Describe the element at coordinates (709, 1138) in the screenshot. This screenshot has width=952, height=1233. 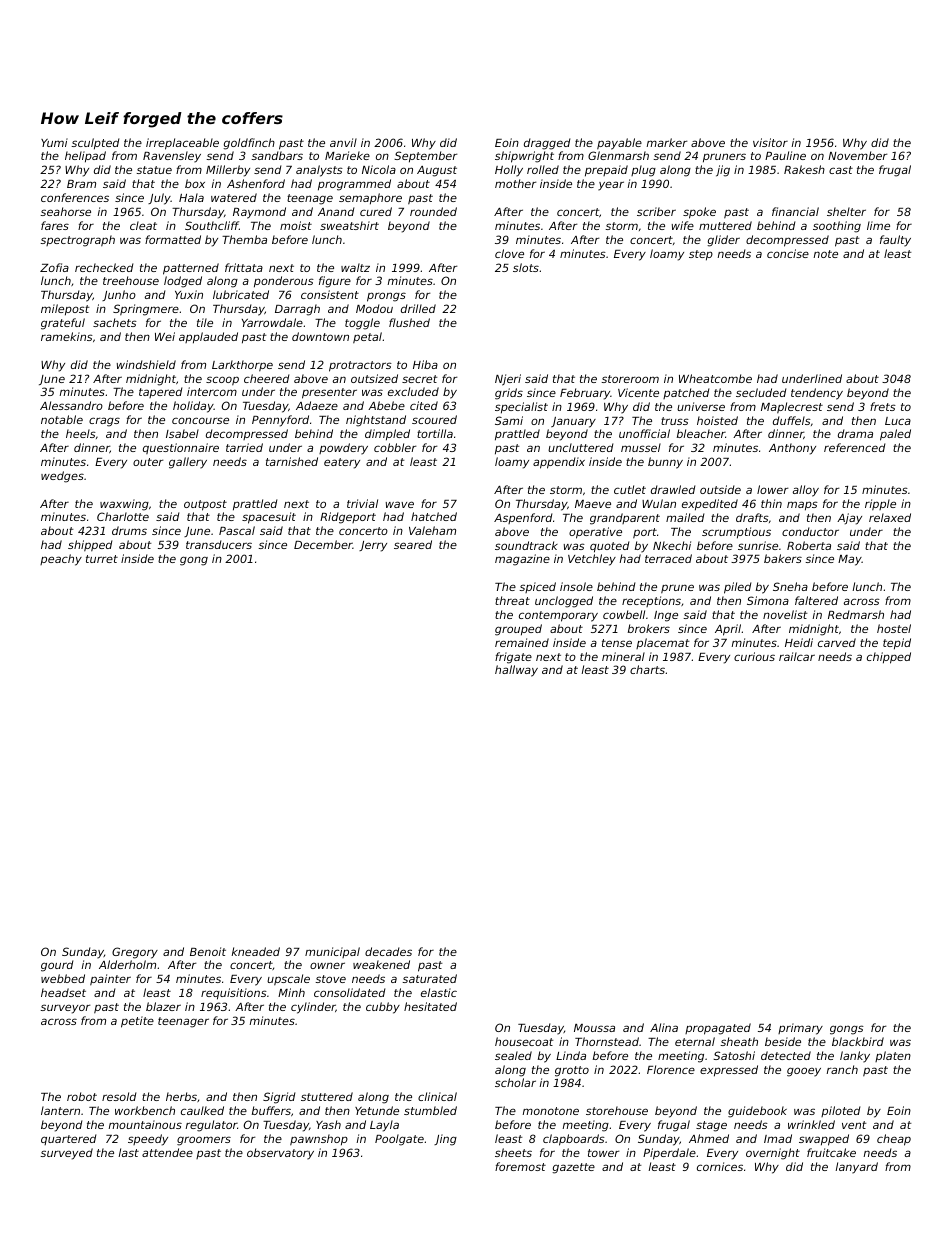
I see `Ahmed` at that location.
